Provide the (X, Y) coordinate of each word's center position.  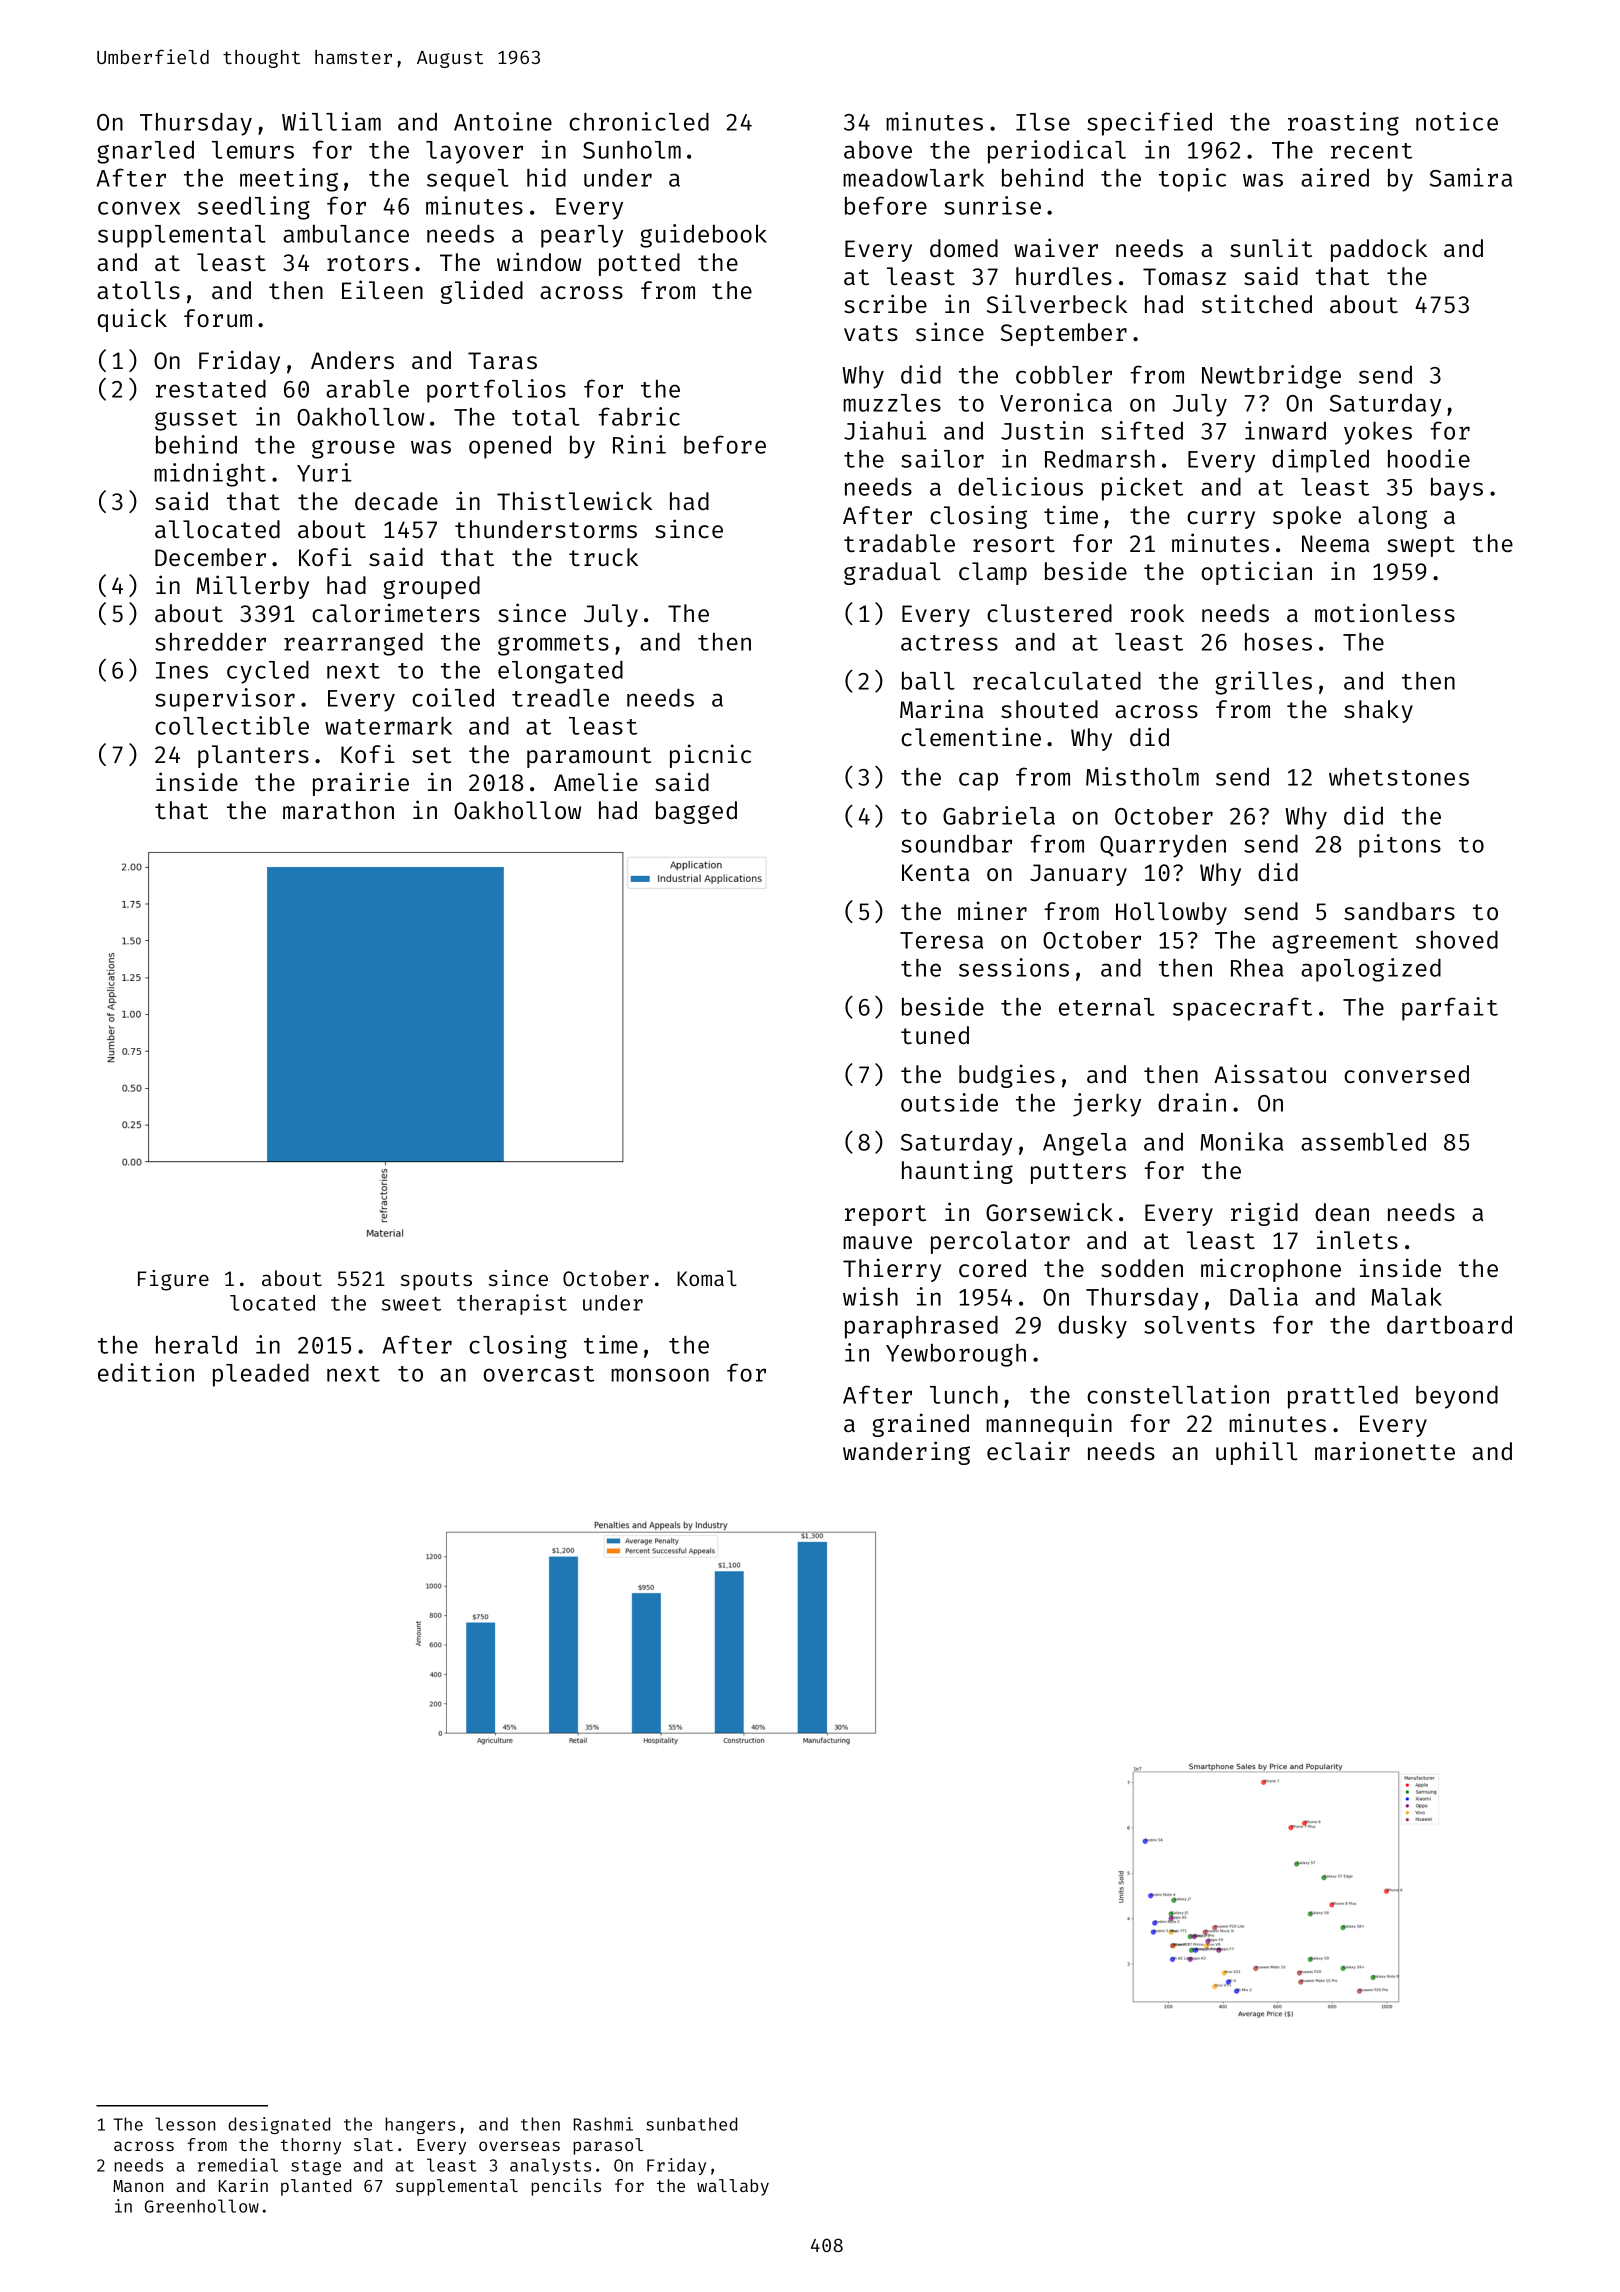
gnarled (145, 152)
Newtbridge (1271, 377)
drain (1192, 1102)
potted (639, 264)
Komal (707, 1278)
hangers (420, 2125)
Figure (173, 1280)
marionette (1385, 1451)
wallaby (733, 2187)
